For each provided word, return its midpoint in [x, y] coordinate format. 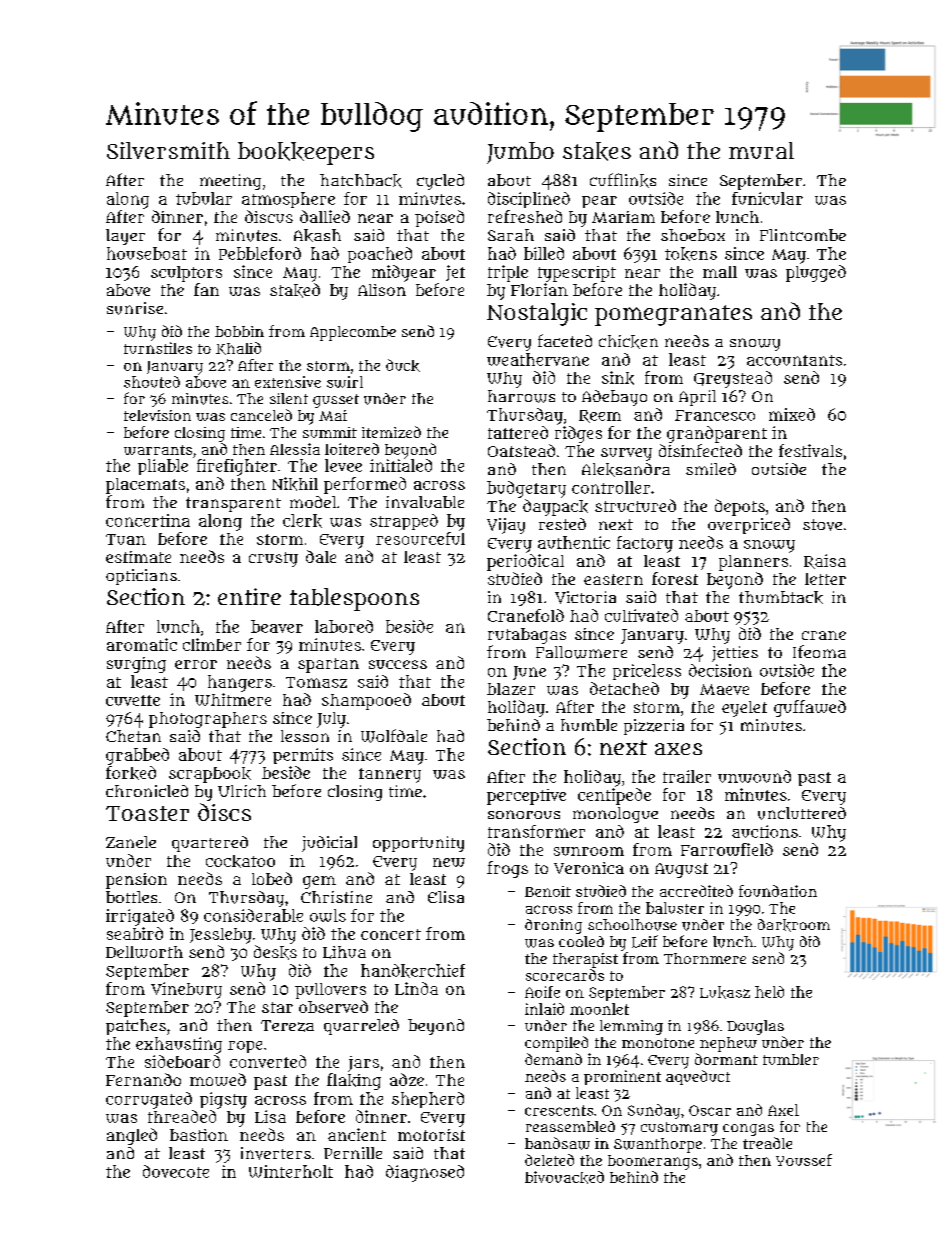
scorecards [565, 975]
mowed [218, 1079]
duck [403, 365]
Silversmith [168, 150]
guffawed [810, 708]
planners [753, 563]
